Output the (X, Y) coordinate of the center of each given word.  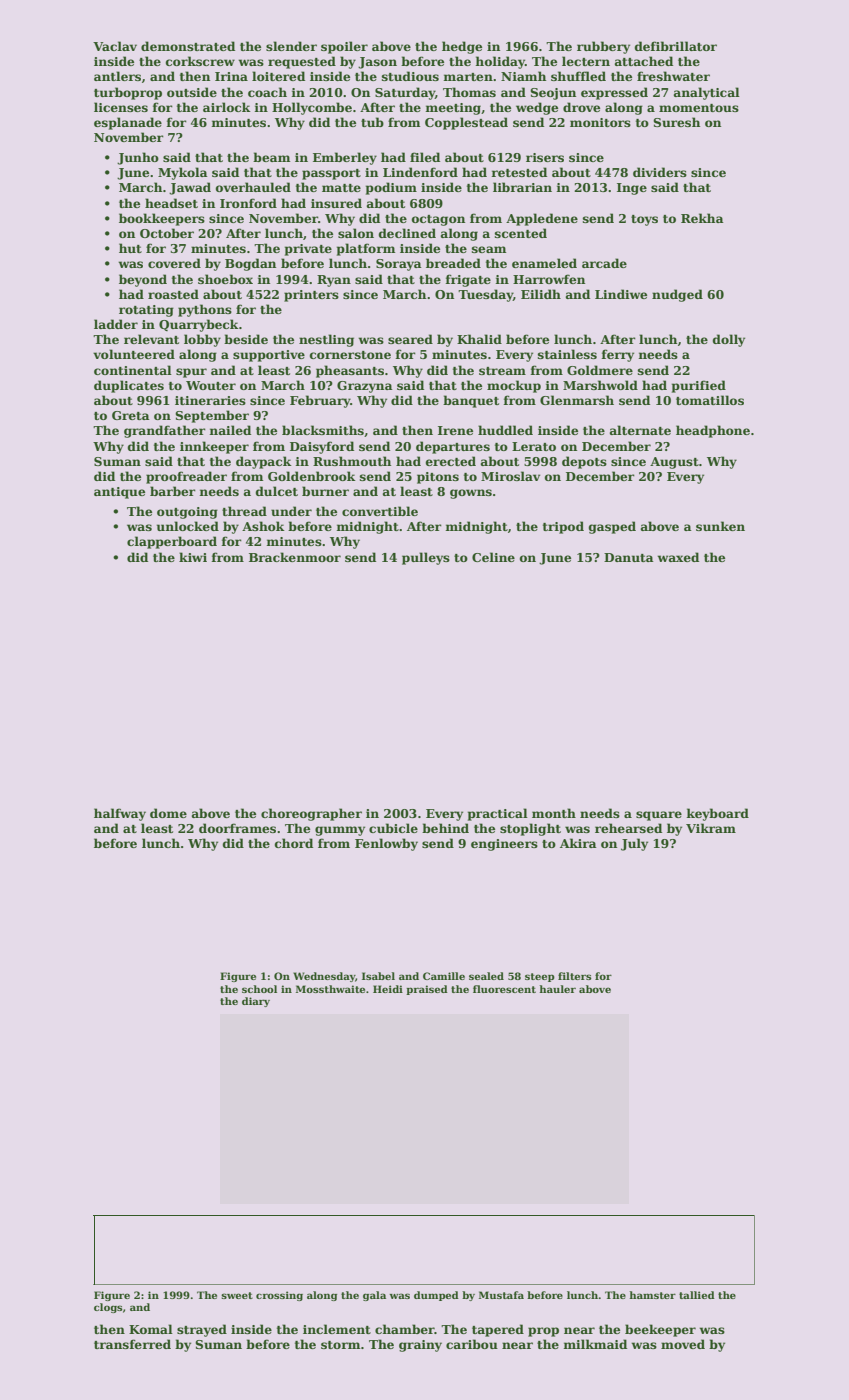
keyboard (718, 814)
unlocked (188, 526)
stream (502, 371)
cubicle (393, 828)
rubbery (603, 47)
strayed (202, 1330)
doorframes (237, 828)
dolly (729, 340)
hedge (462, 47)
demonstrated (188, 46)
